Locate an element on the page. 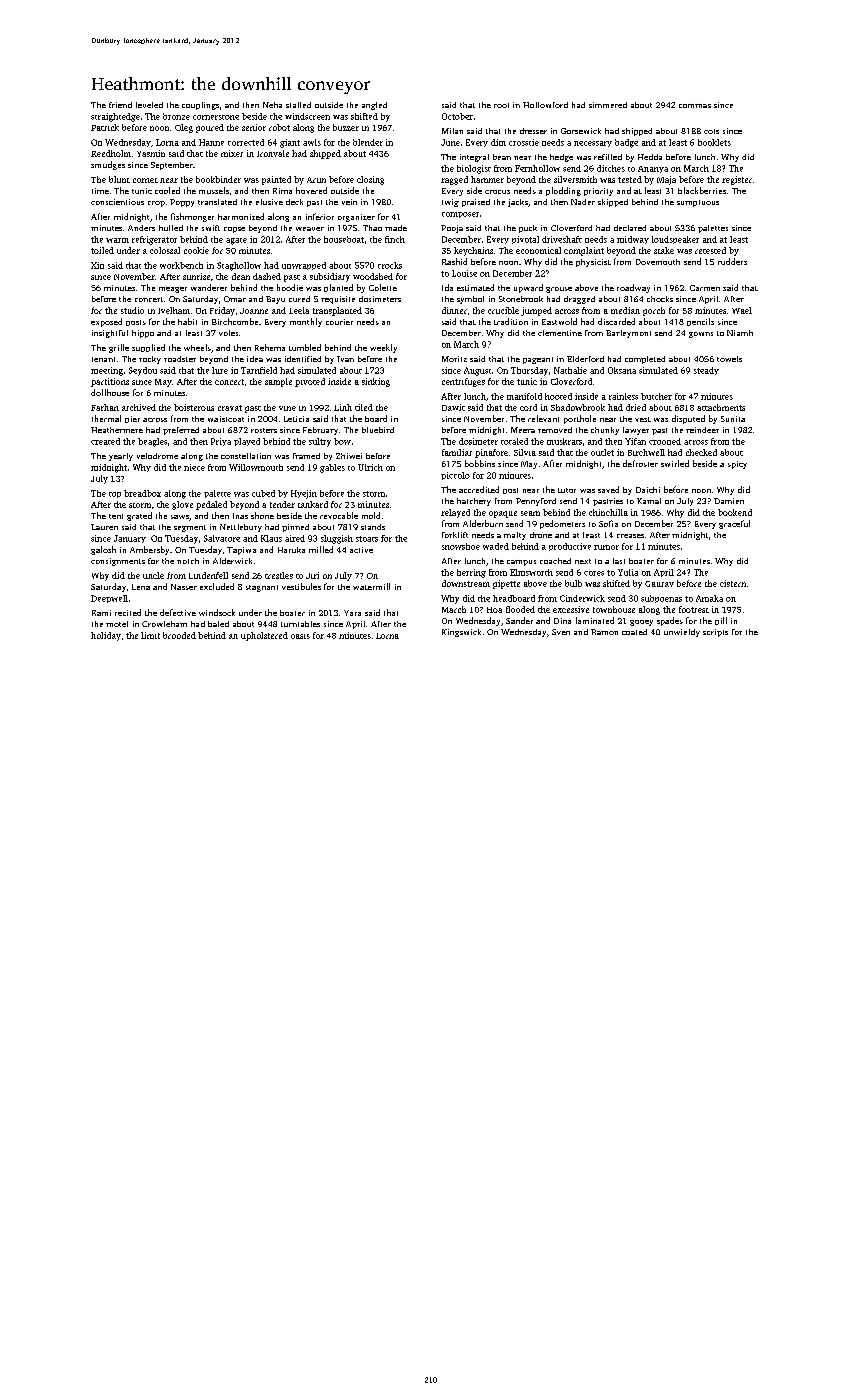 The height and width of the image is (1400, 849). bean is located at coordinates (502, 157).
